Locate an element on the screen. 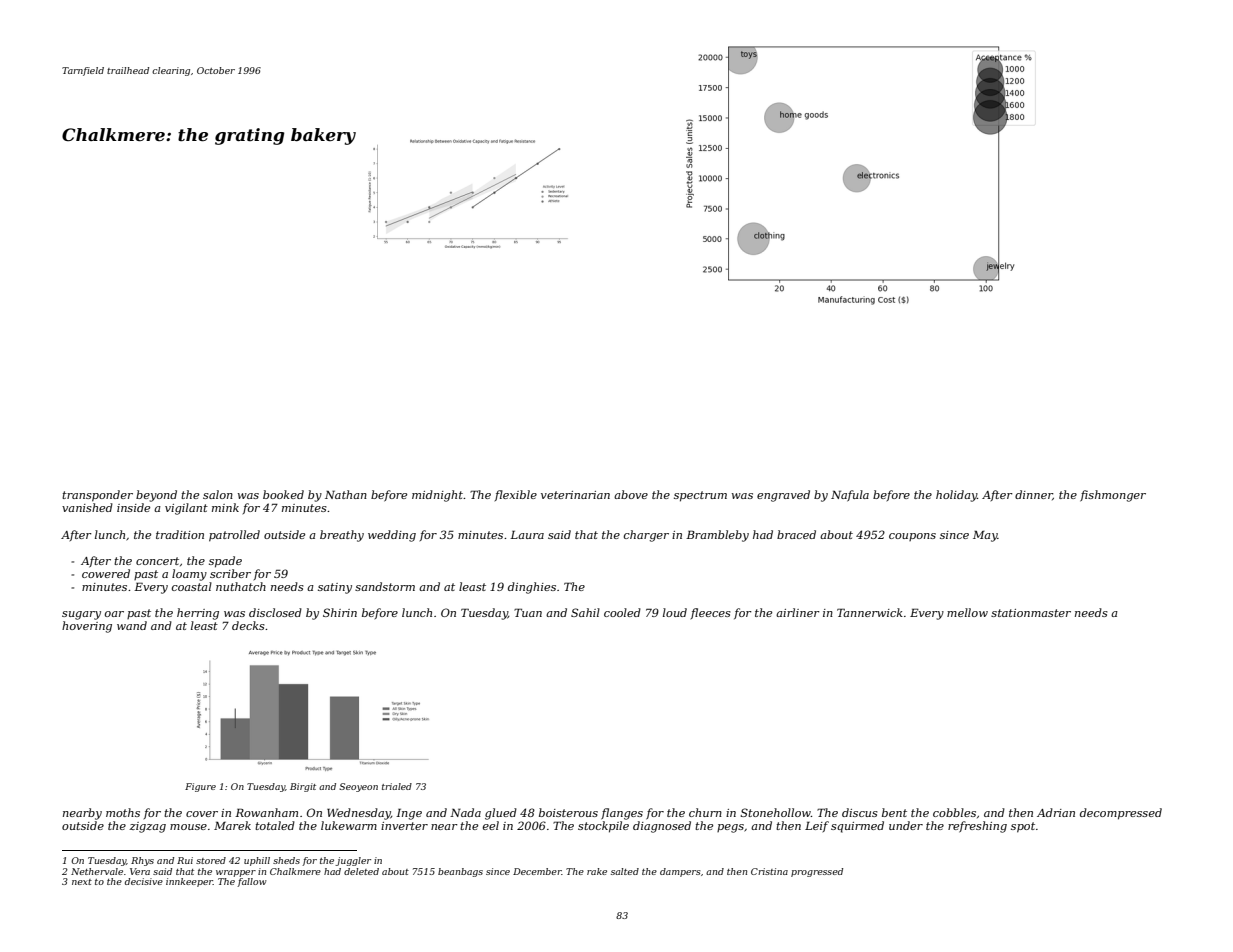  Sahil is located at coordinates (585, 612).
